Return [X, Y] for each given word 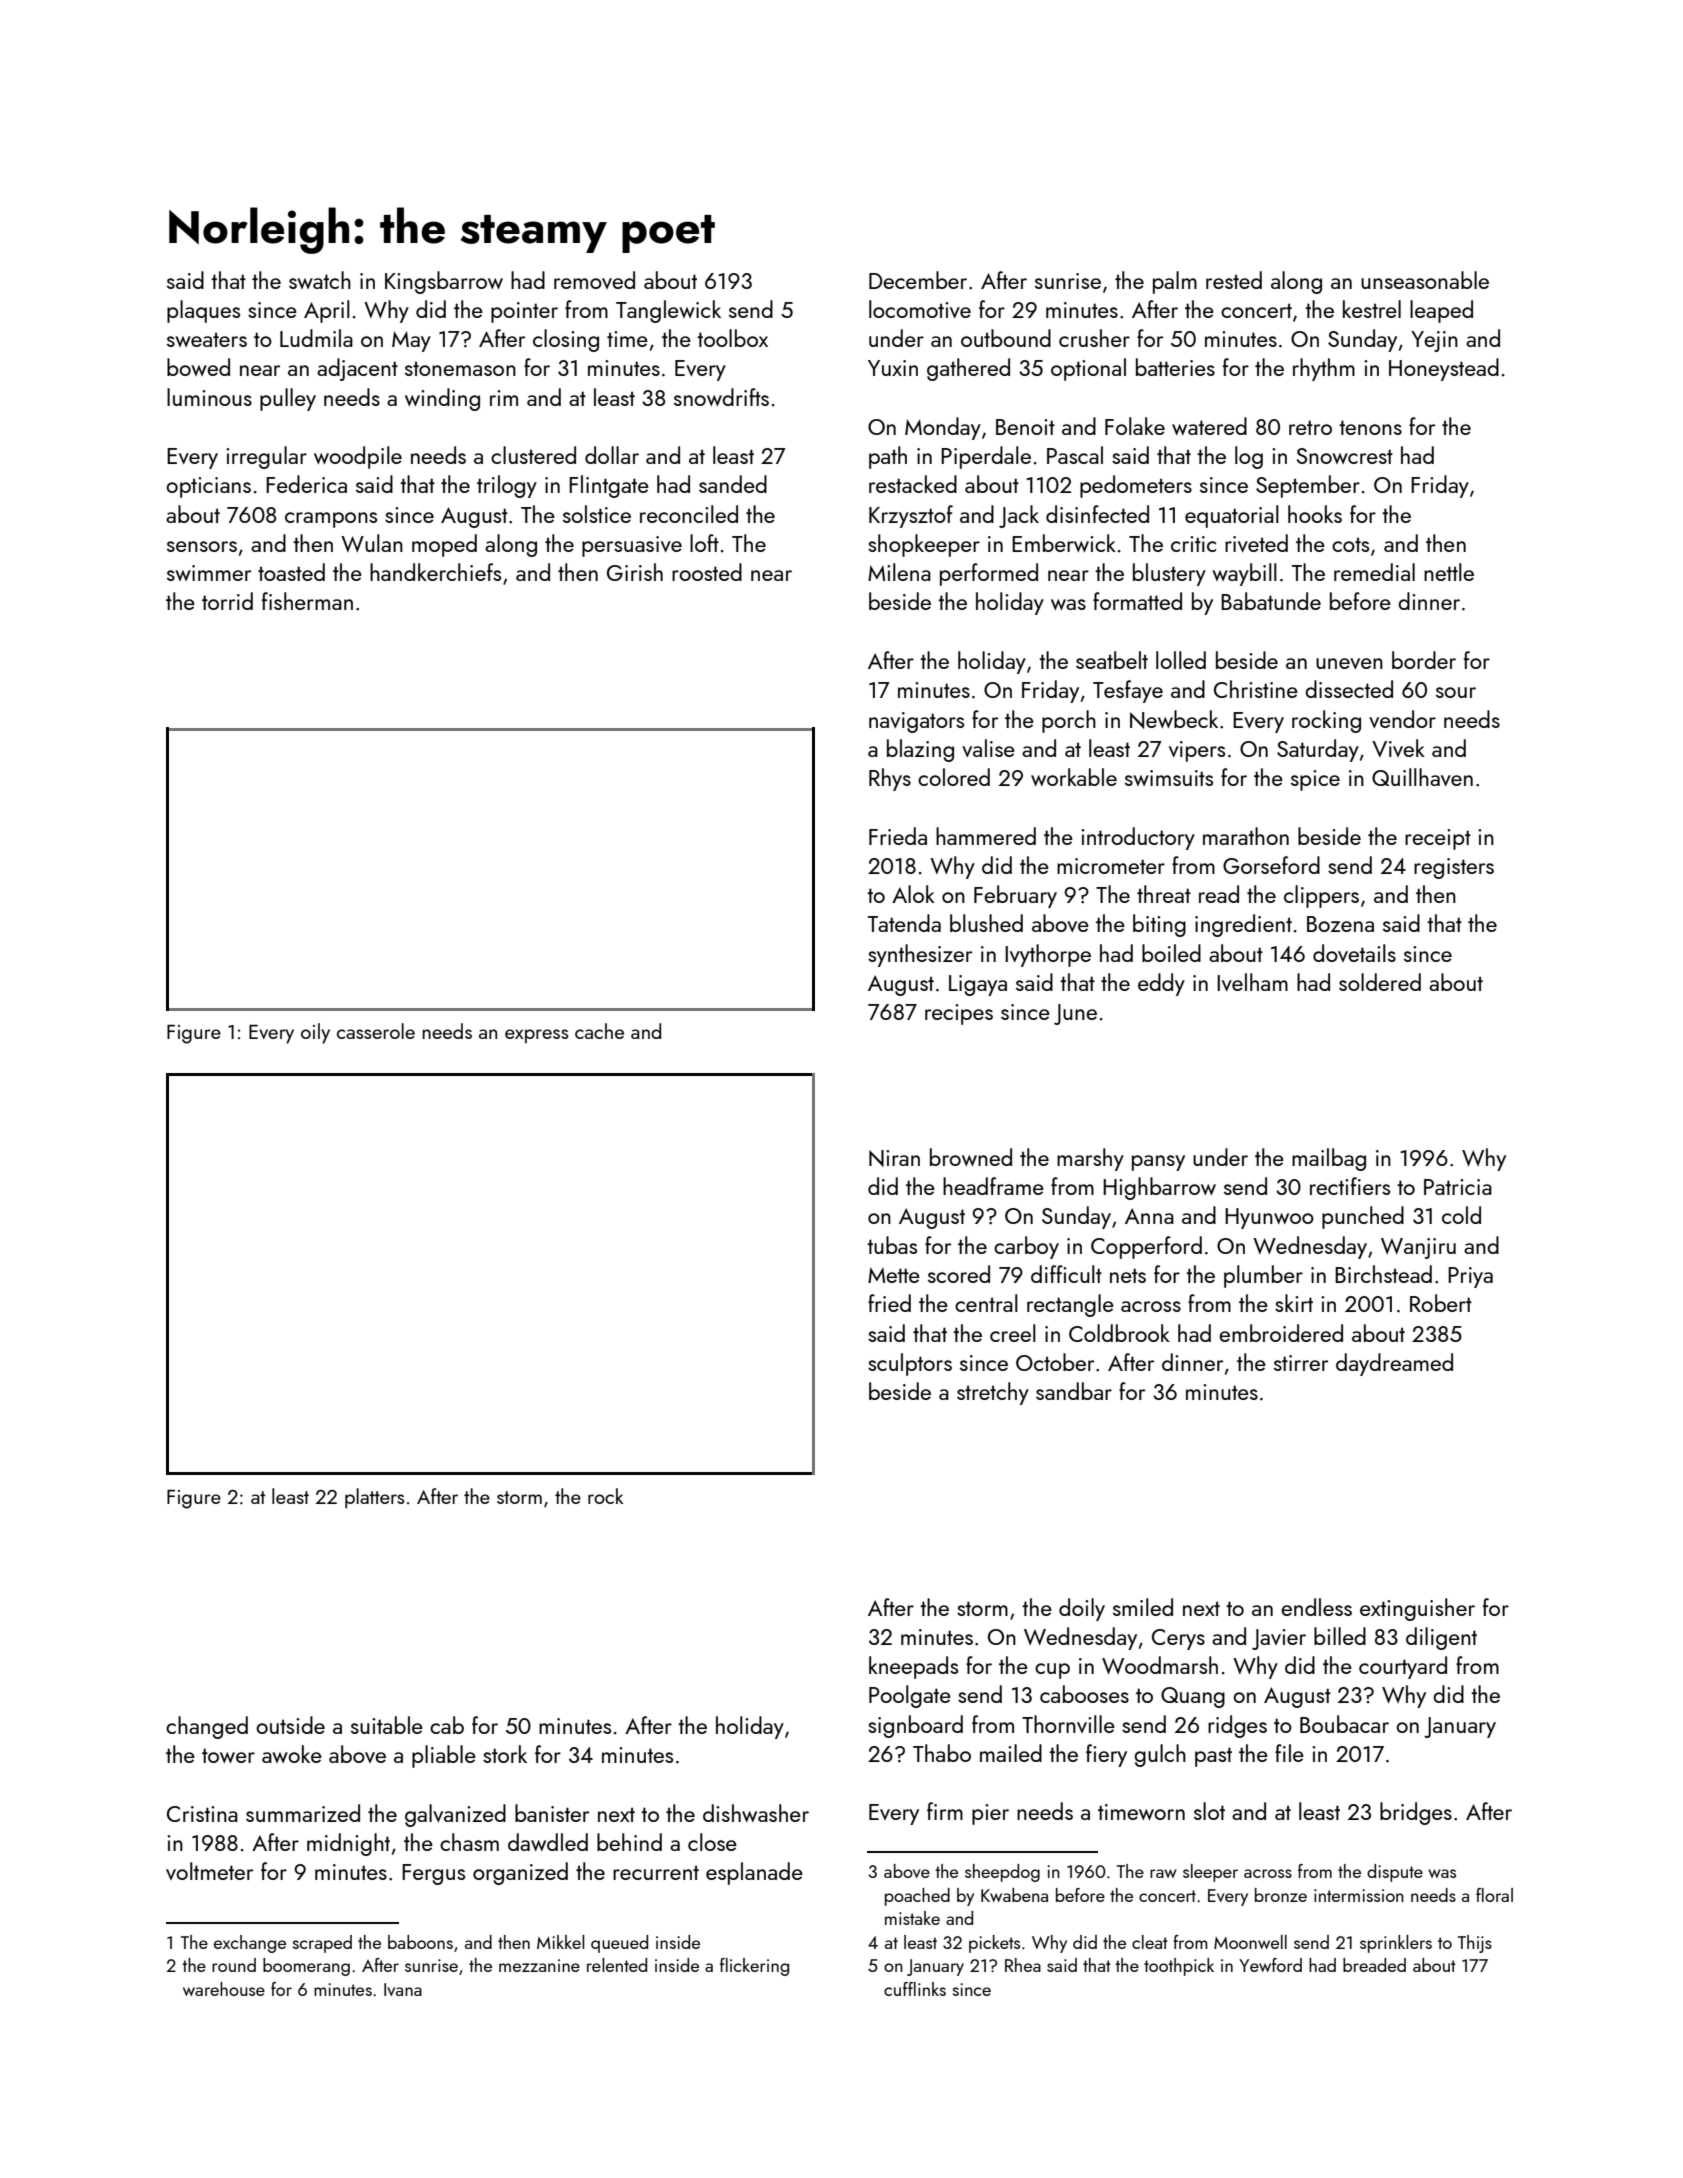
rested [1234, 280]
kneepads [913, 1667]
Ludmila [316, 338]
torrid [227, 601]
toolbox [732, 338]
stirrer [1301, 1363]
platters [375, 1498]
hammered [986, 836]
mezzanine [539, 1965]
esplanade [754, 1873]
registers [1454, 868]
